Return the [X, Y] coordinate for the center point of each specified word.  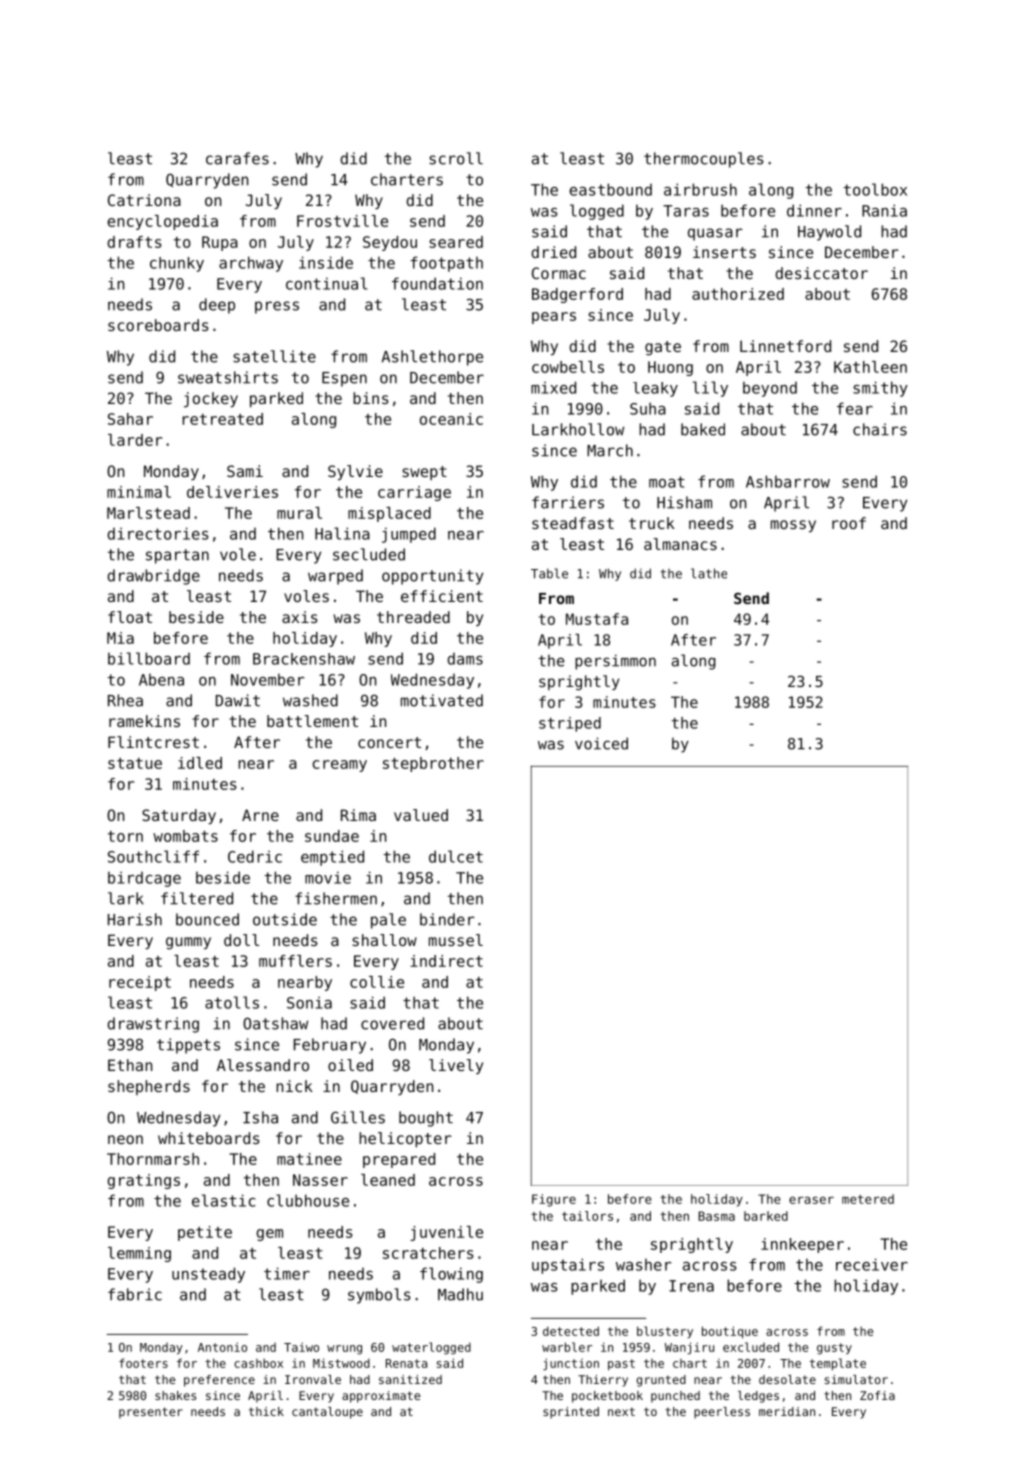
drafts [134, 242]
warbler [567, 1347]
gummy [188, 943]
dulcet [456, 856]
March [610, 450]
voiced [601, 743]
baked [703, 429]
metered [868, 1199]
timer [287, 1273]
